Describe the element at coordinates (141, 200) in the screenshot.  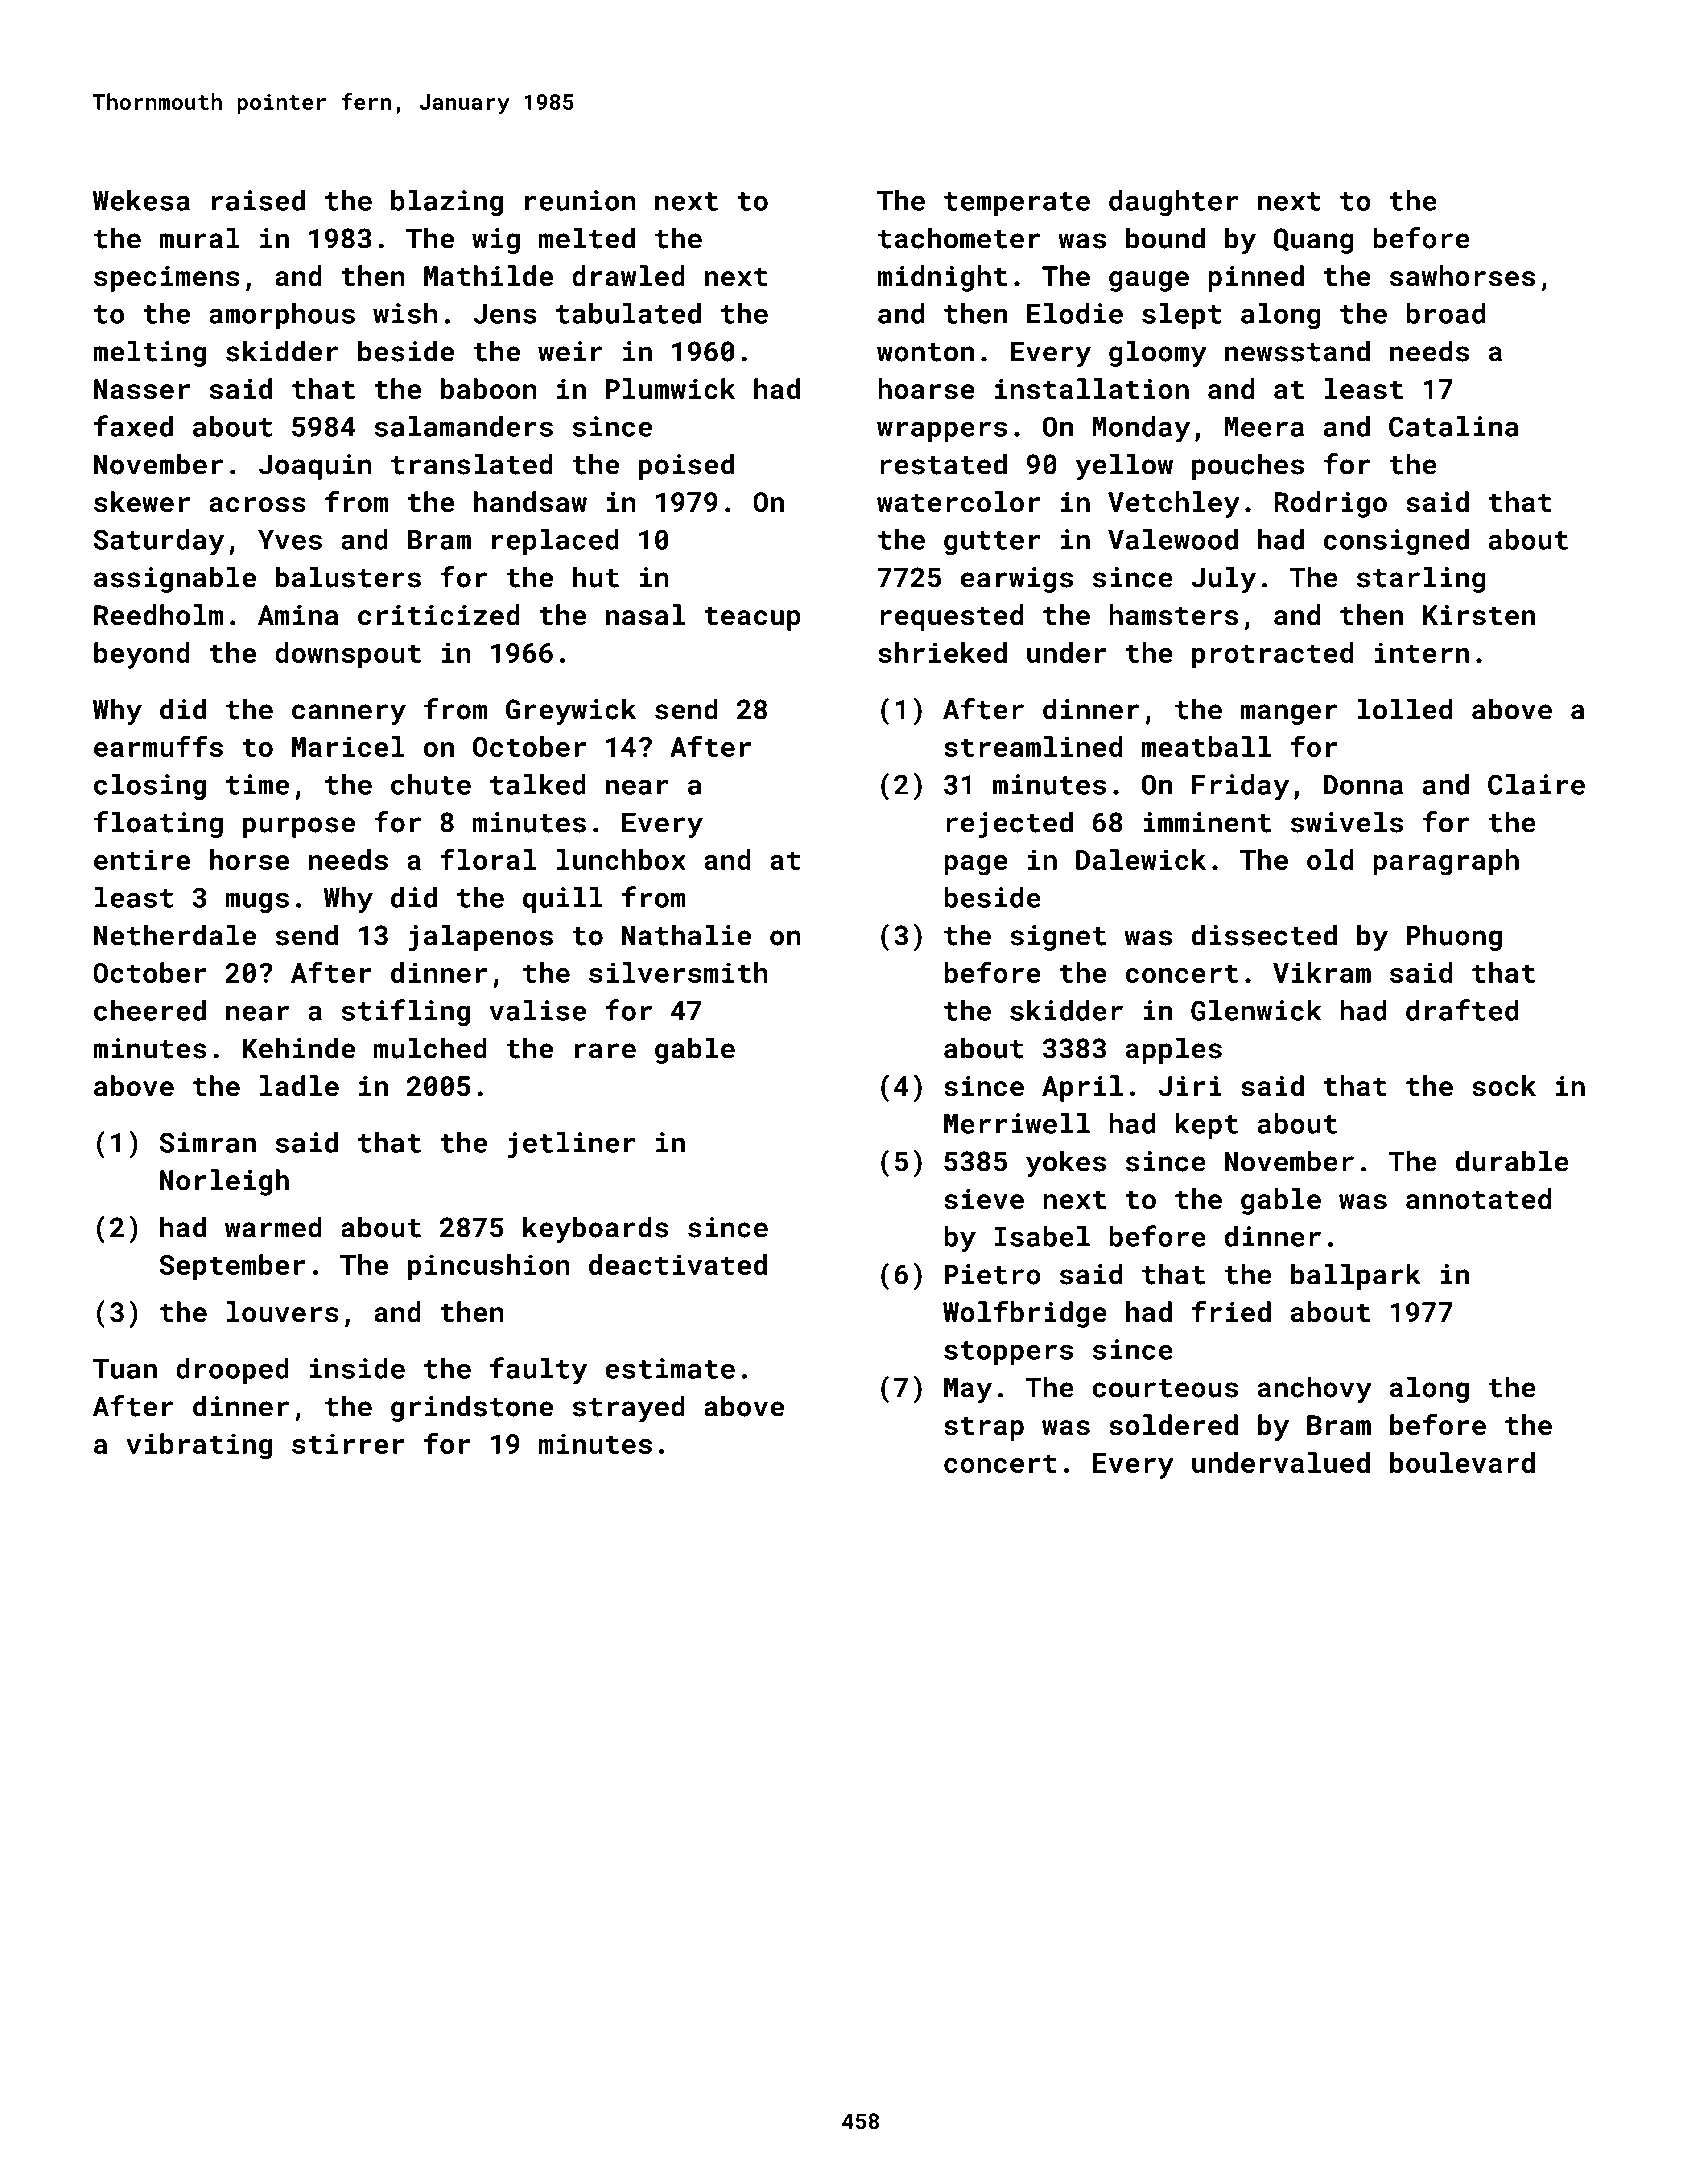
I see `Wekesa` at that location.
